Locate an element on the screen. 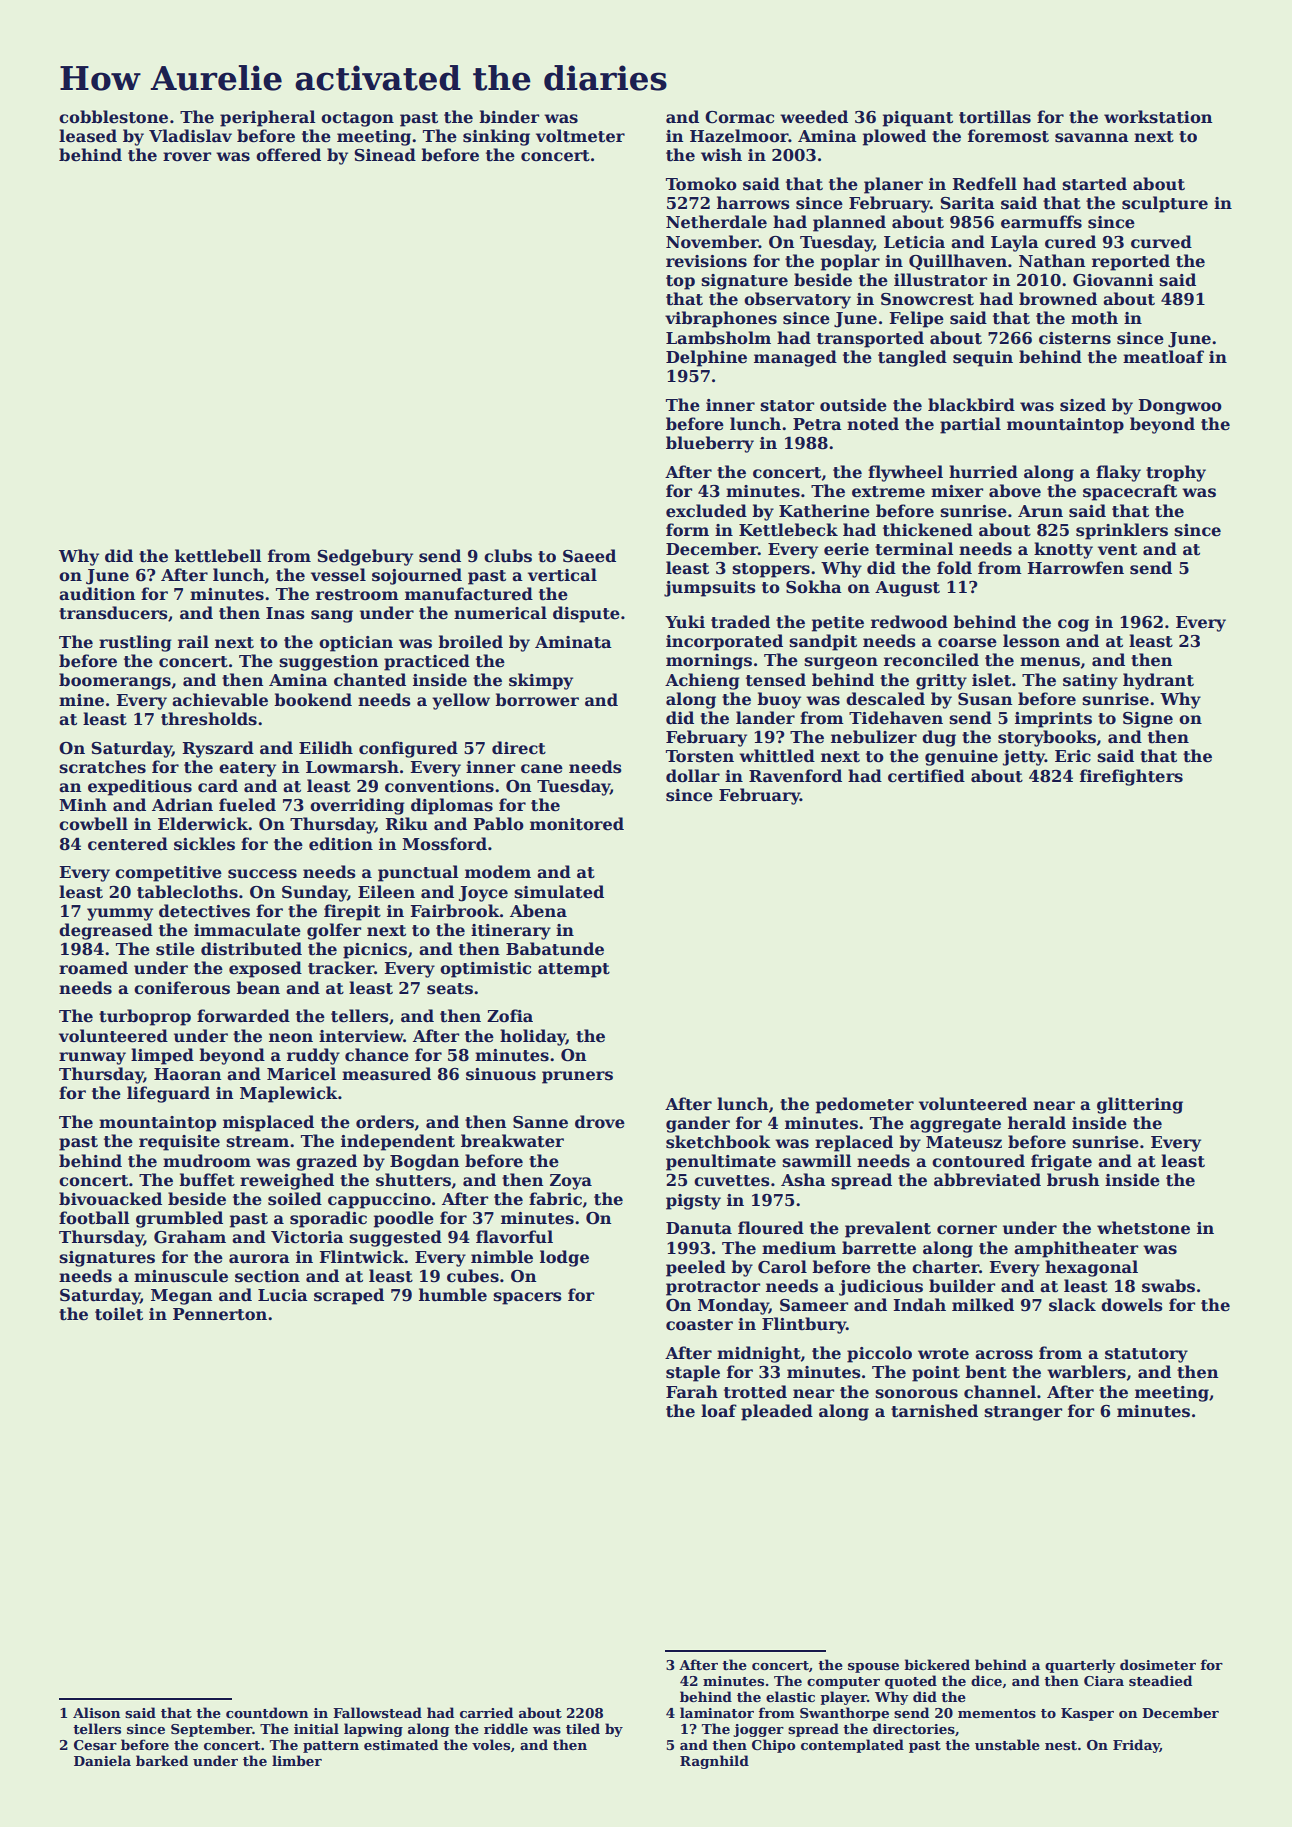 The height and width of the screenshot is (1827, 1292). barked is located at coordinates (162, 1760).
